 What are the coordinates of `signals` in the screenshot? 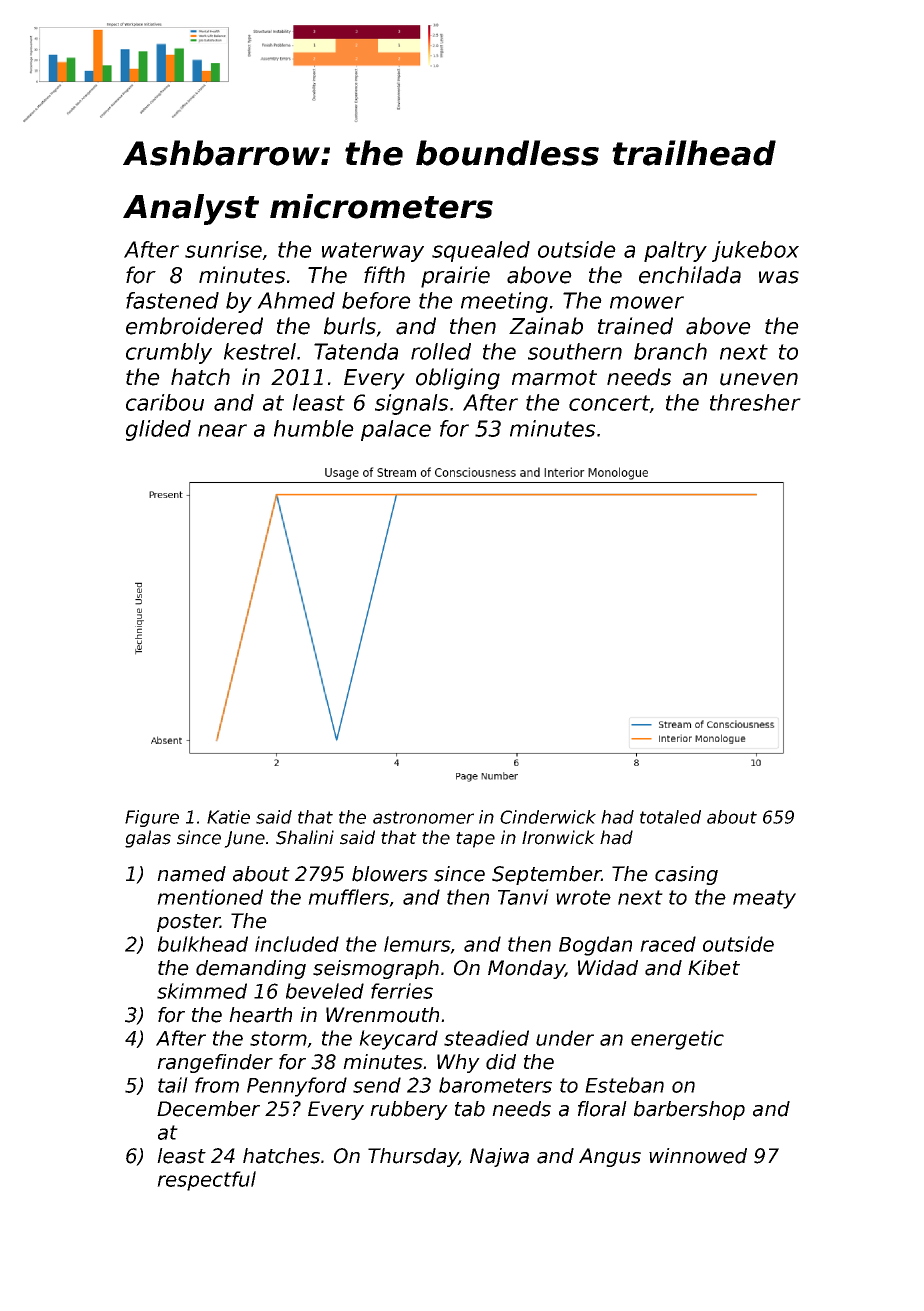 It's located at (411, 404).
